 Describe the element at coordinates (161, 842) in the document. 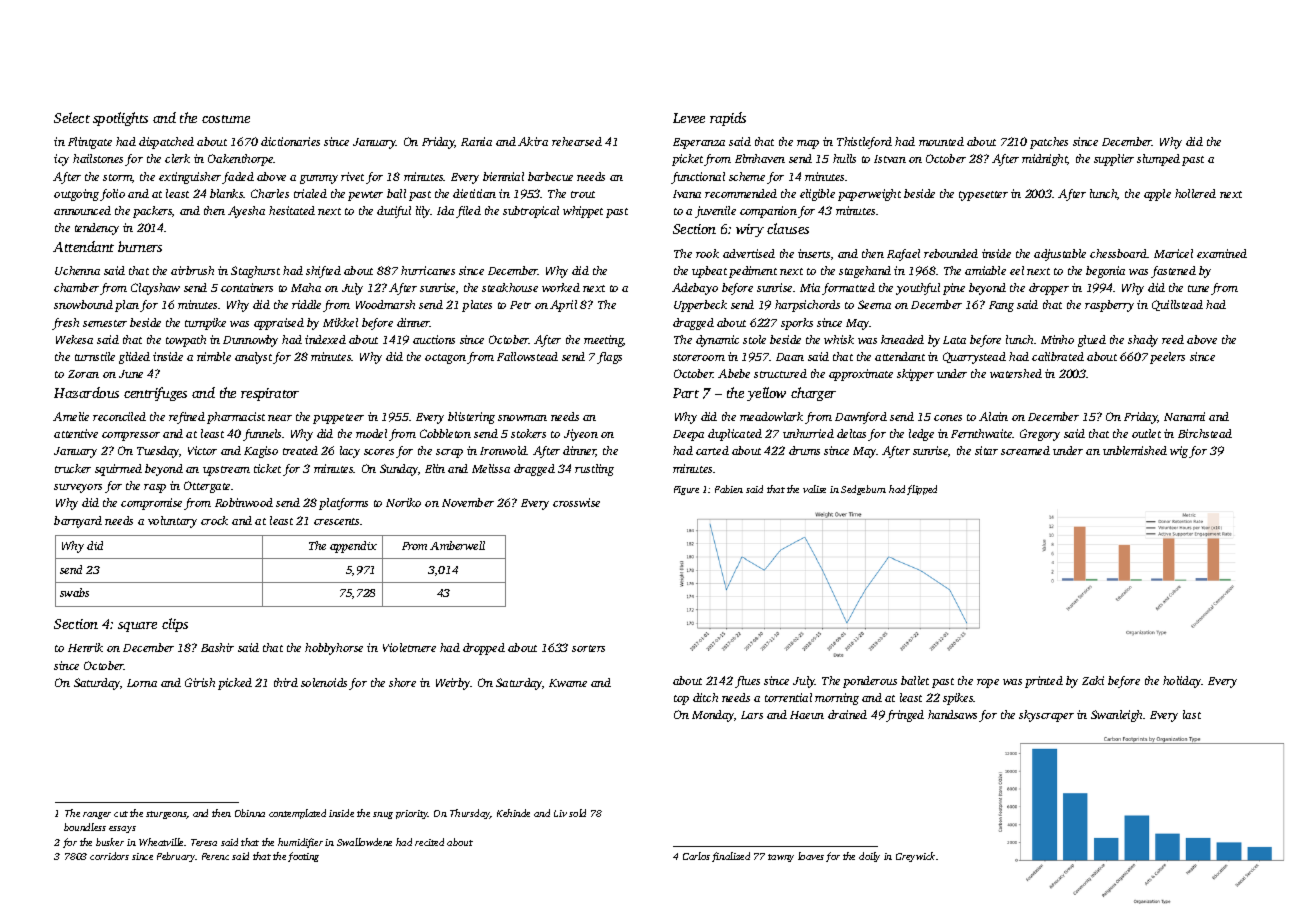

I see `Wheatville` at that location.
